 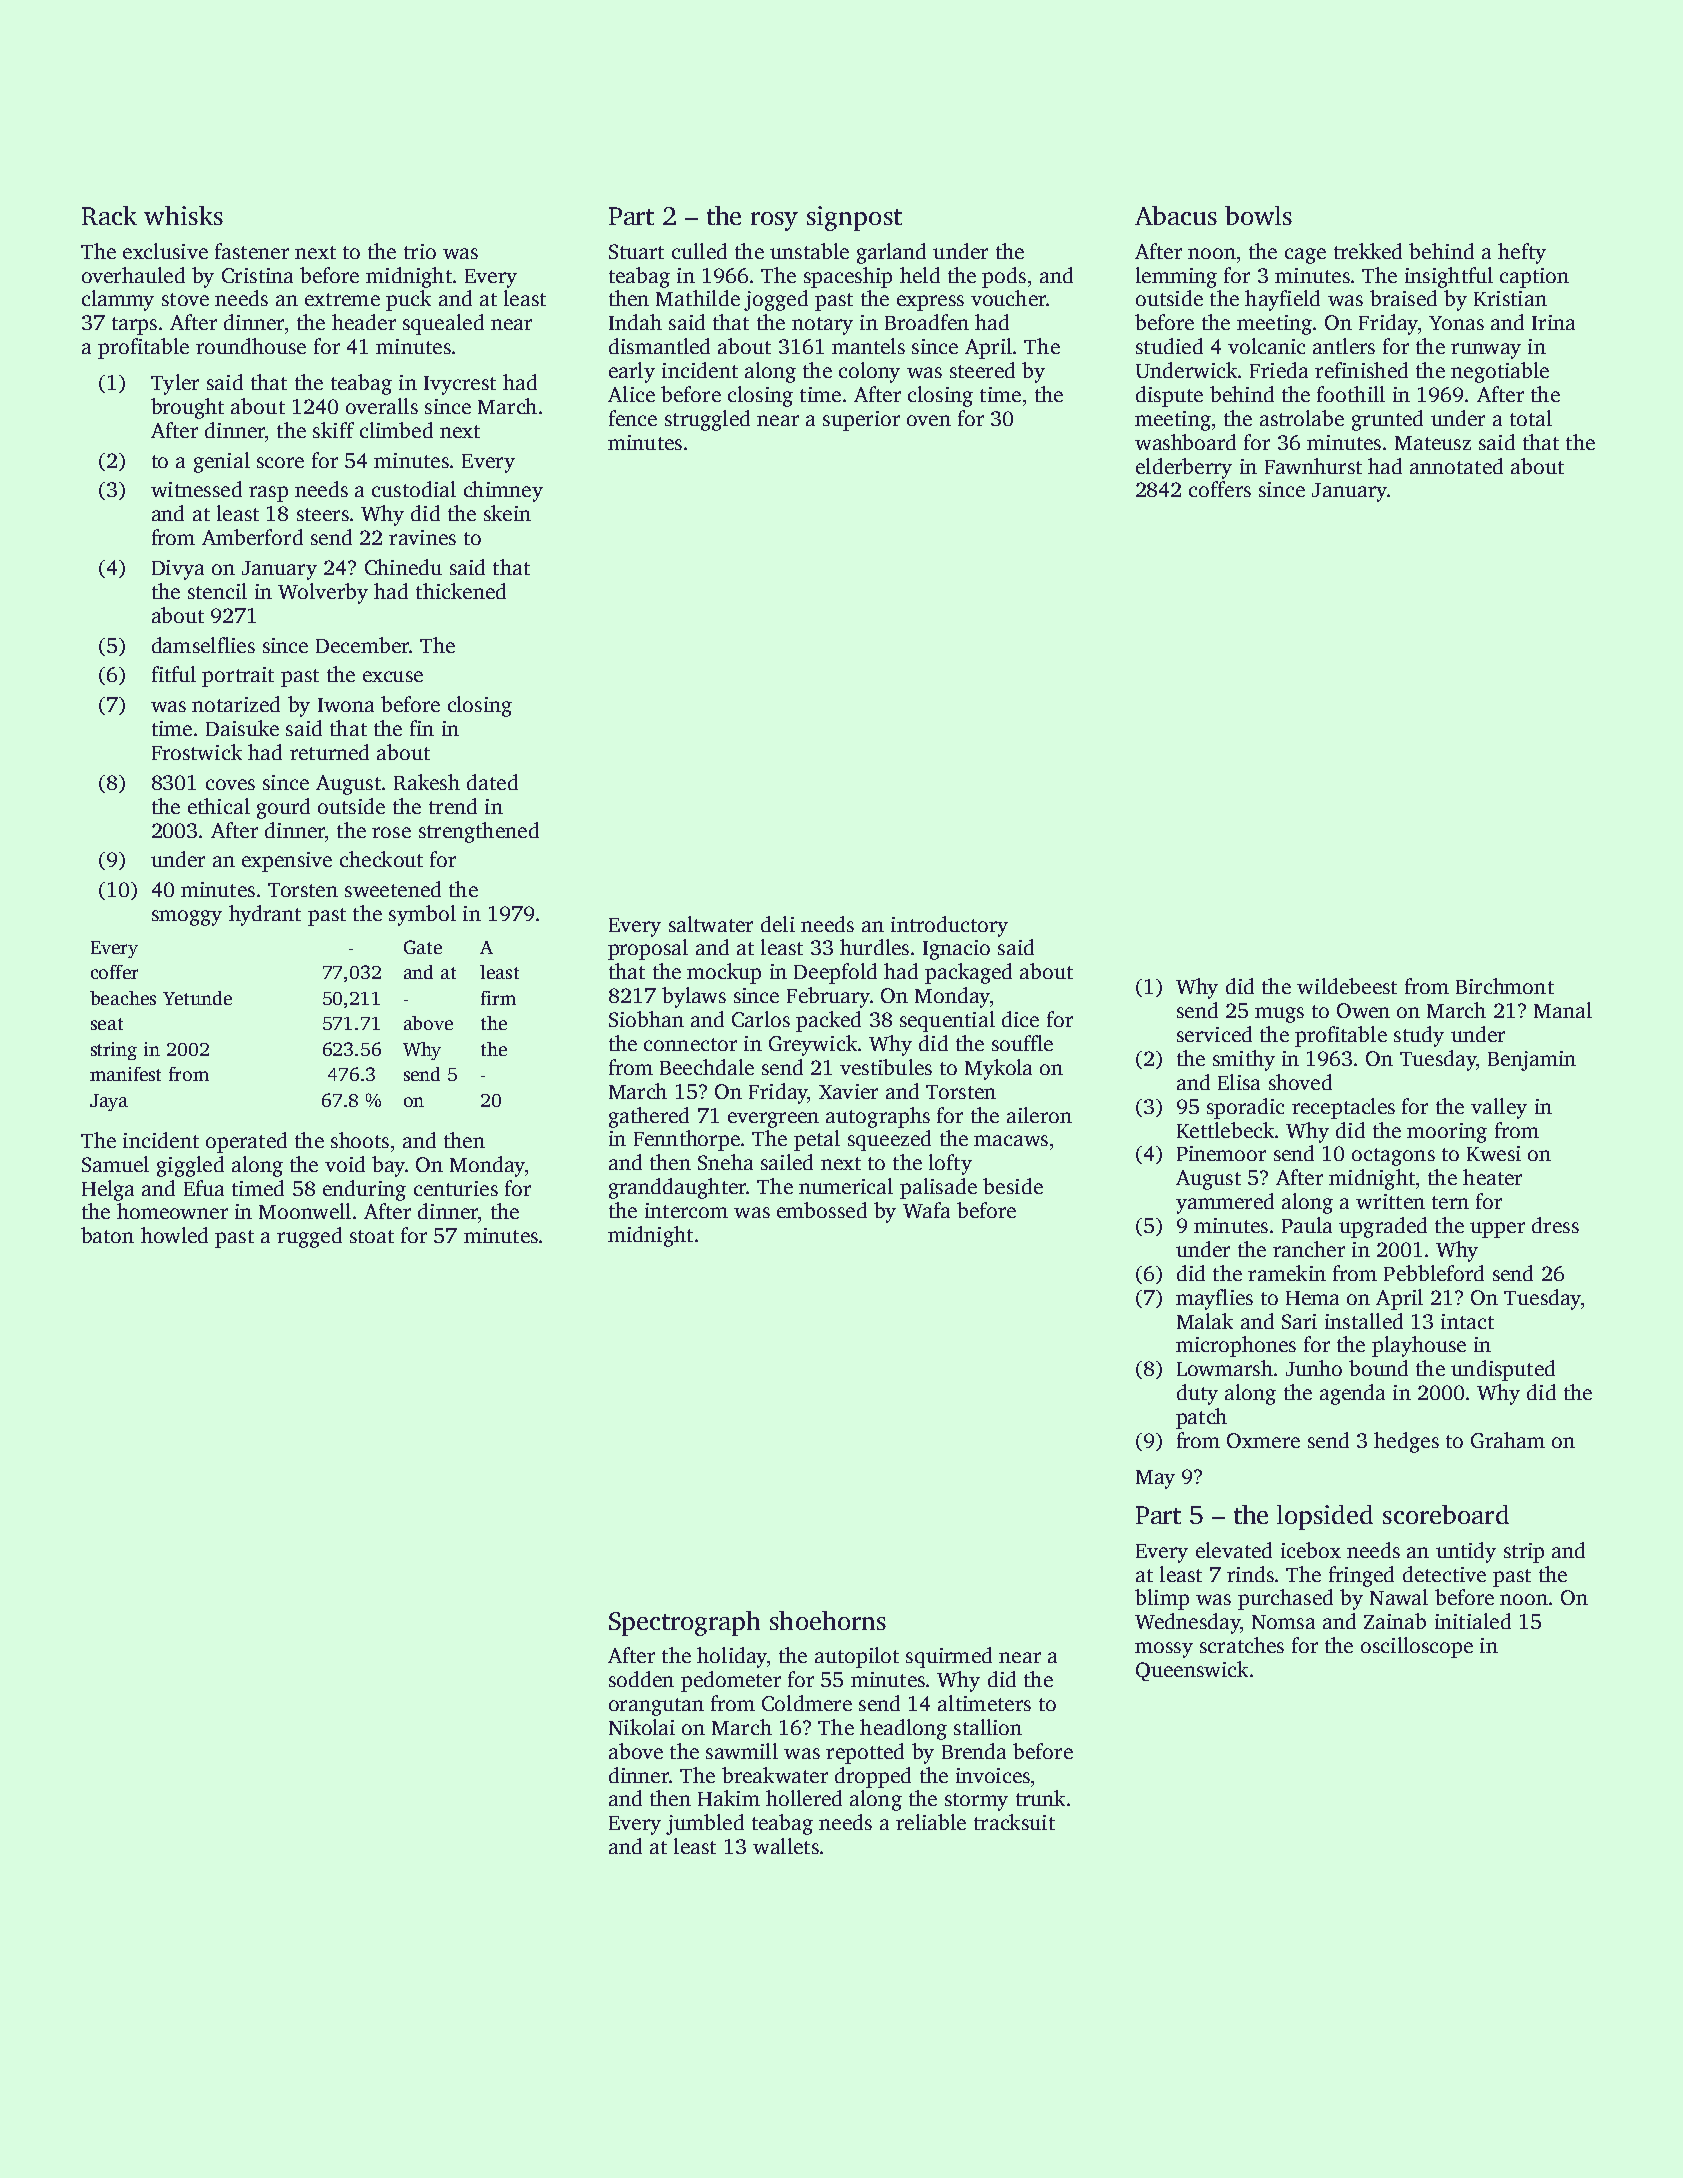 I want to click on Queenswick, so click(x=1192, y=1671).
